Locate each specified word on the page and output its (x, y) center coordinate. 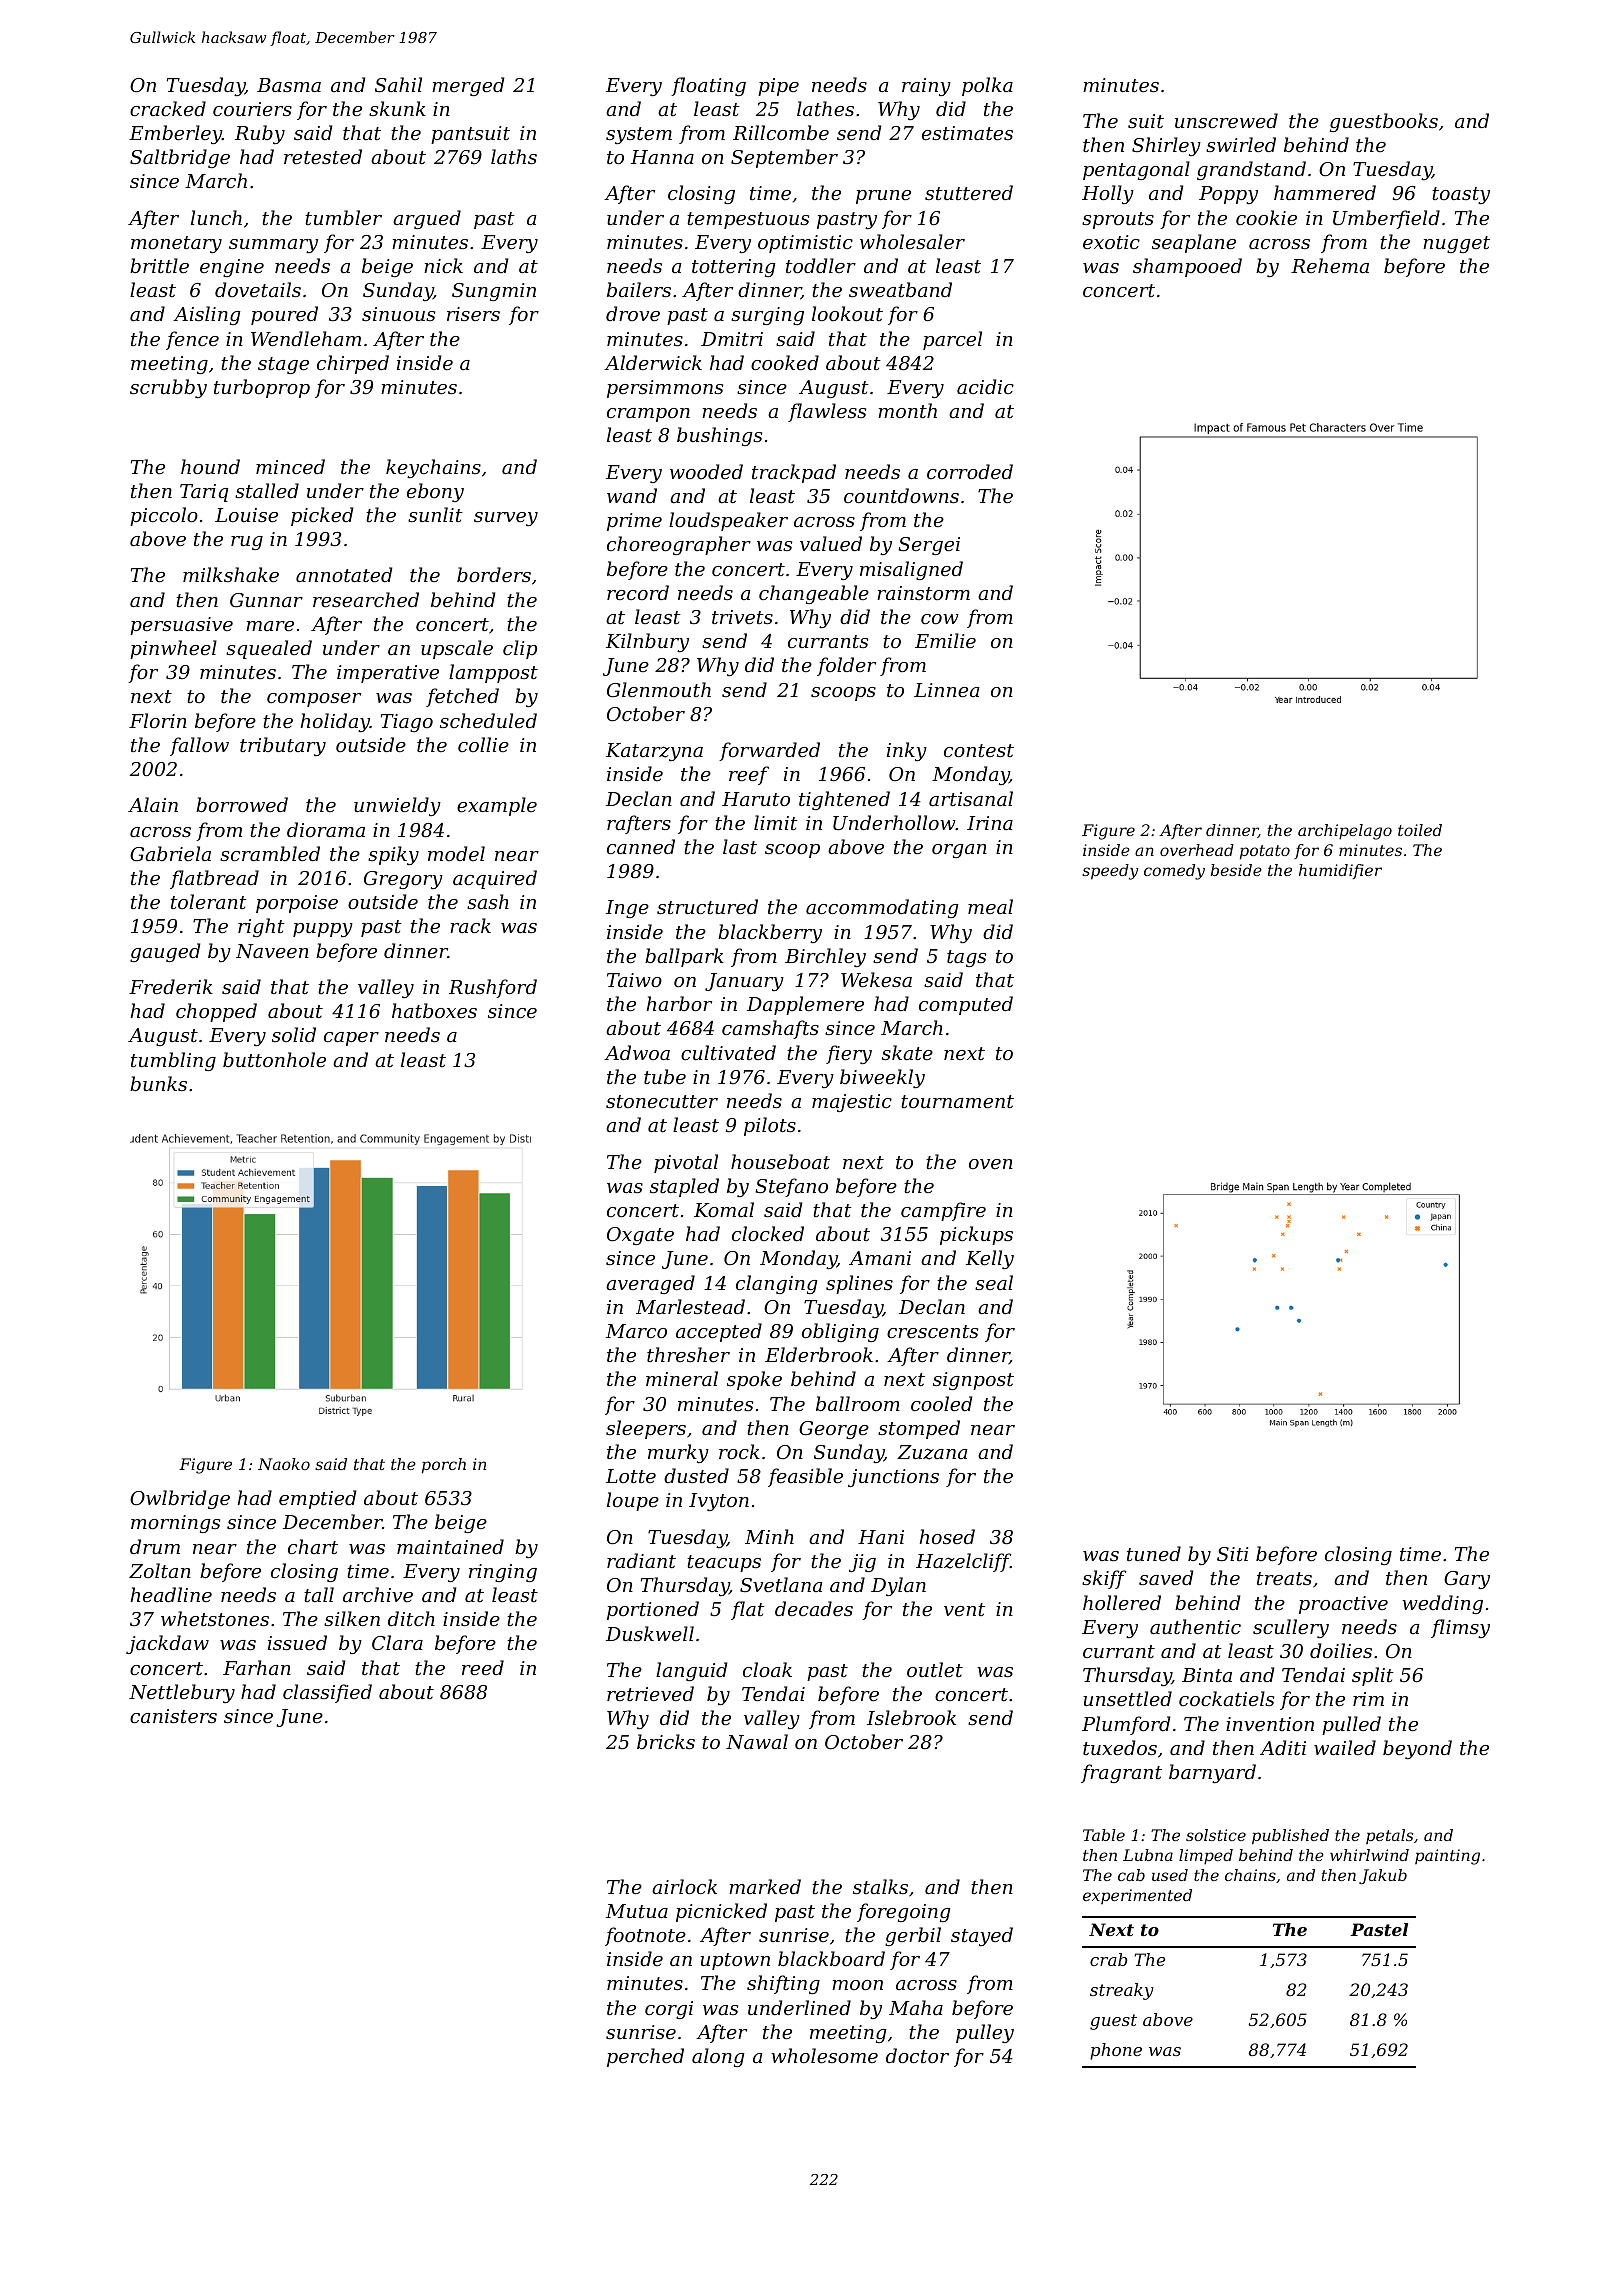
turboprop (262, 388)
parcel (952, 340)
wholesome (824, 2055)
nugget (1456, 244)
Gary (1467, 1580)
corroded (970, 471)
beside (1236, 870)
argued (427, 219)
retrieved (650, 1693)
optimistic (805, 244)
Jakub (1383, 1877)
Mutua (637, 1911)
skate (907, 1052)
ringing (503, 1573)
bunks (158, 1083)
